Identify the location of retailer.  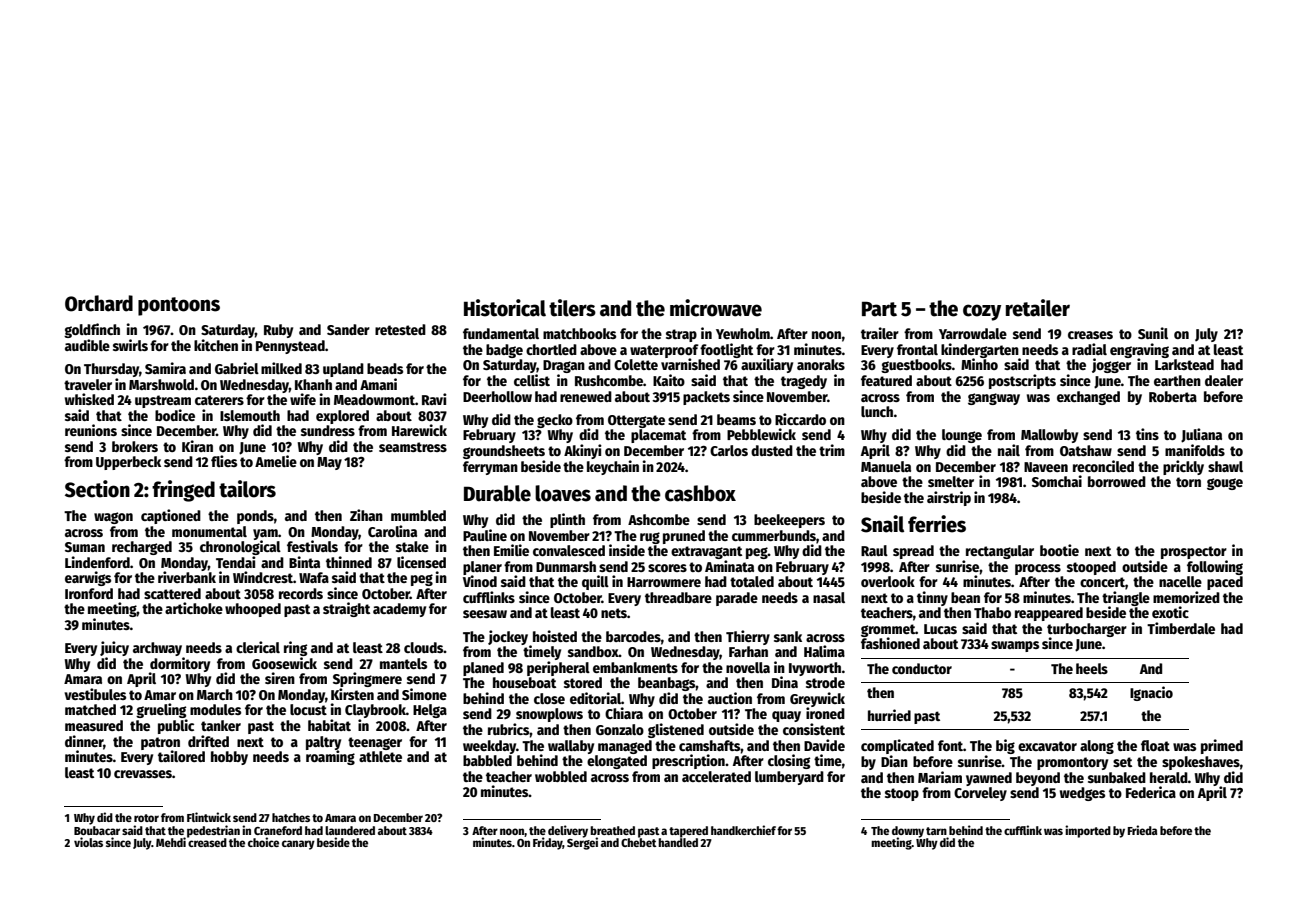
(1038, 308).
